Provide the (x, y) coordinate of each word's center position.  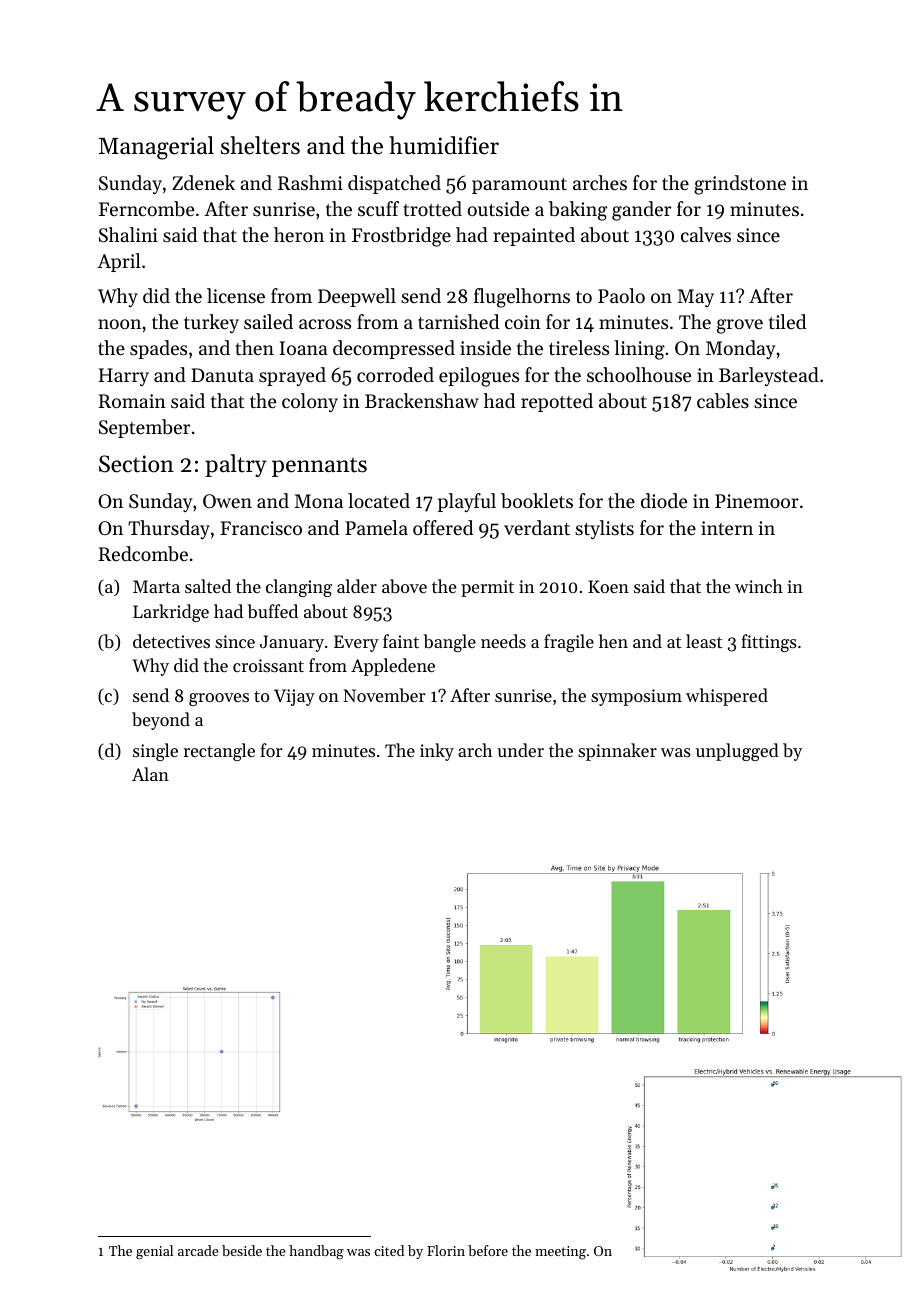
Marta (156, 586)
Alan (150, 774)
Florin (446, 1250)
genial (154, 1252)
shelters (260, 145)
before (488, 1250)
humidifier (444, 145)
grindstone (740, 185)
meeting (560, 1253)
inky (437, 752)
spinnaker (617, 752)
